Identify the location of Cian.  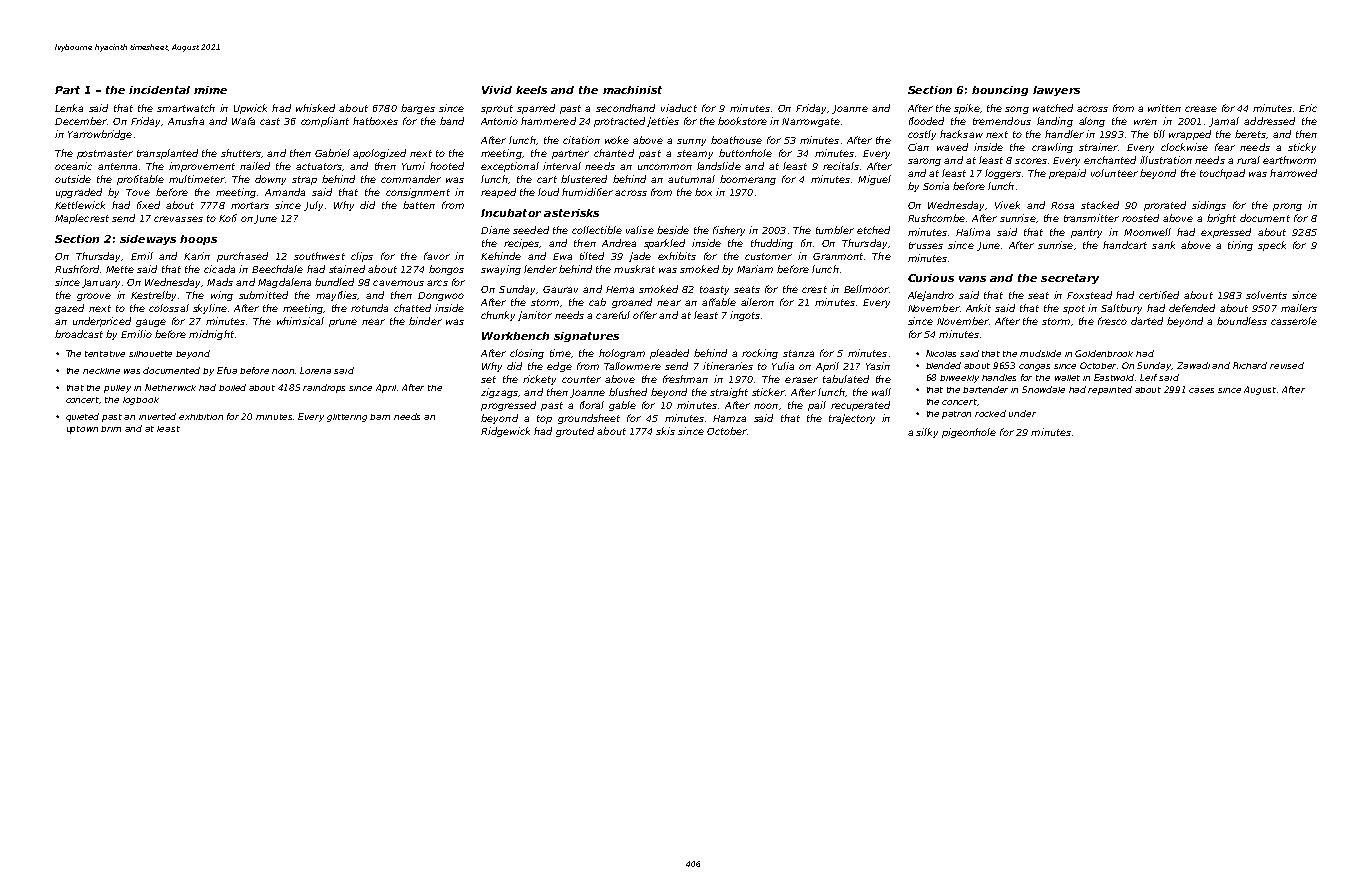
(918, 147).
